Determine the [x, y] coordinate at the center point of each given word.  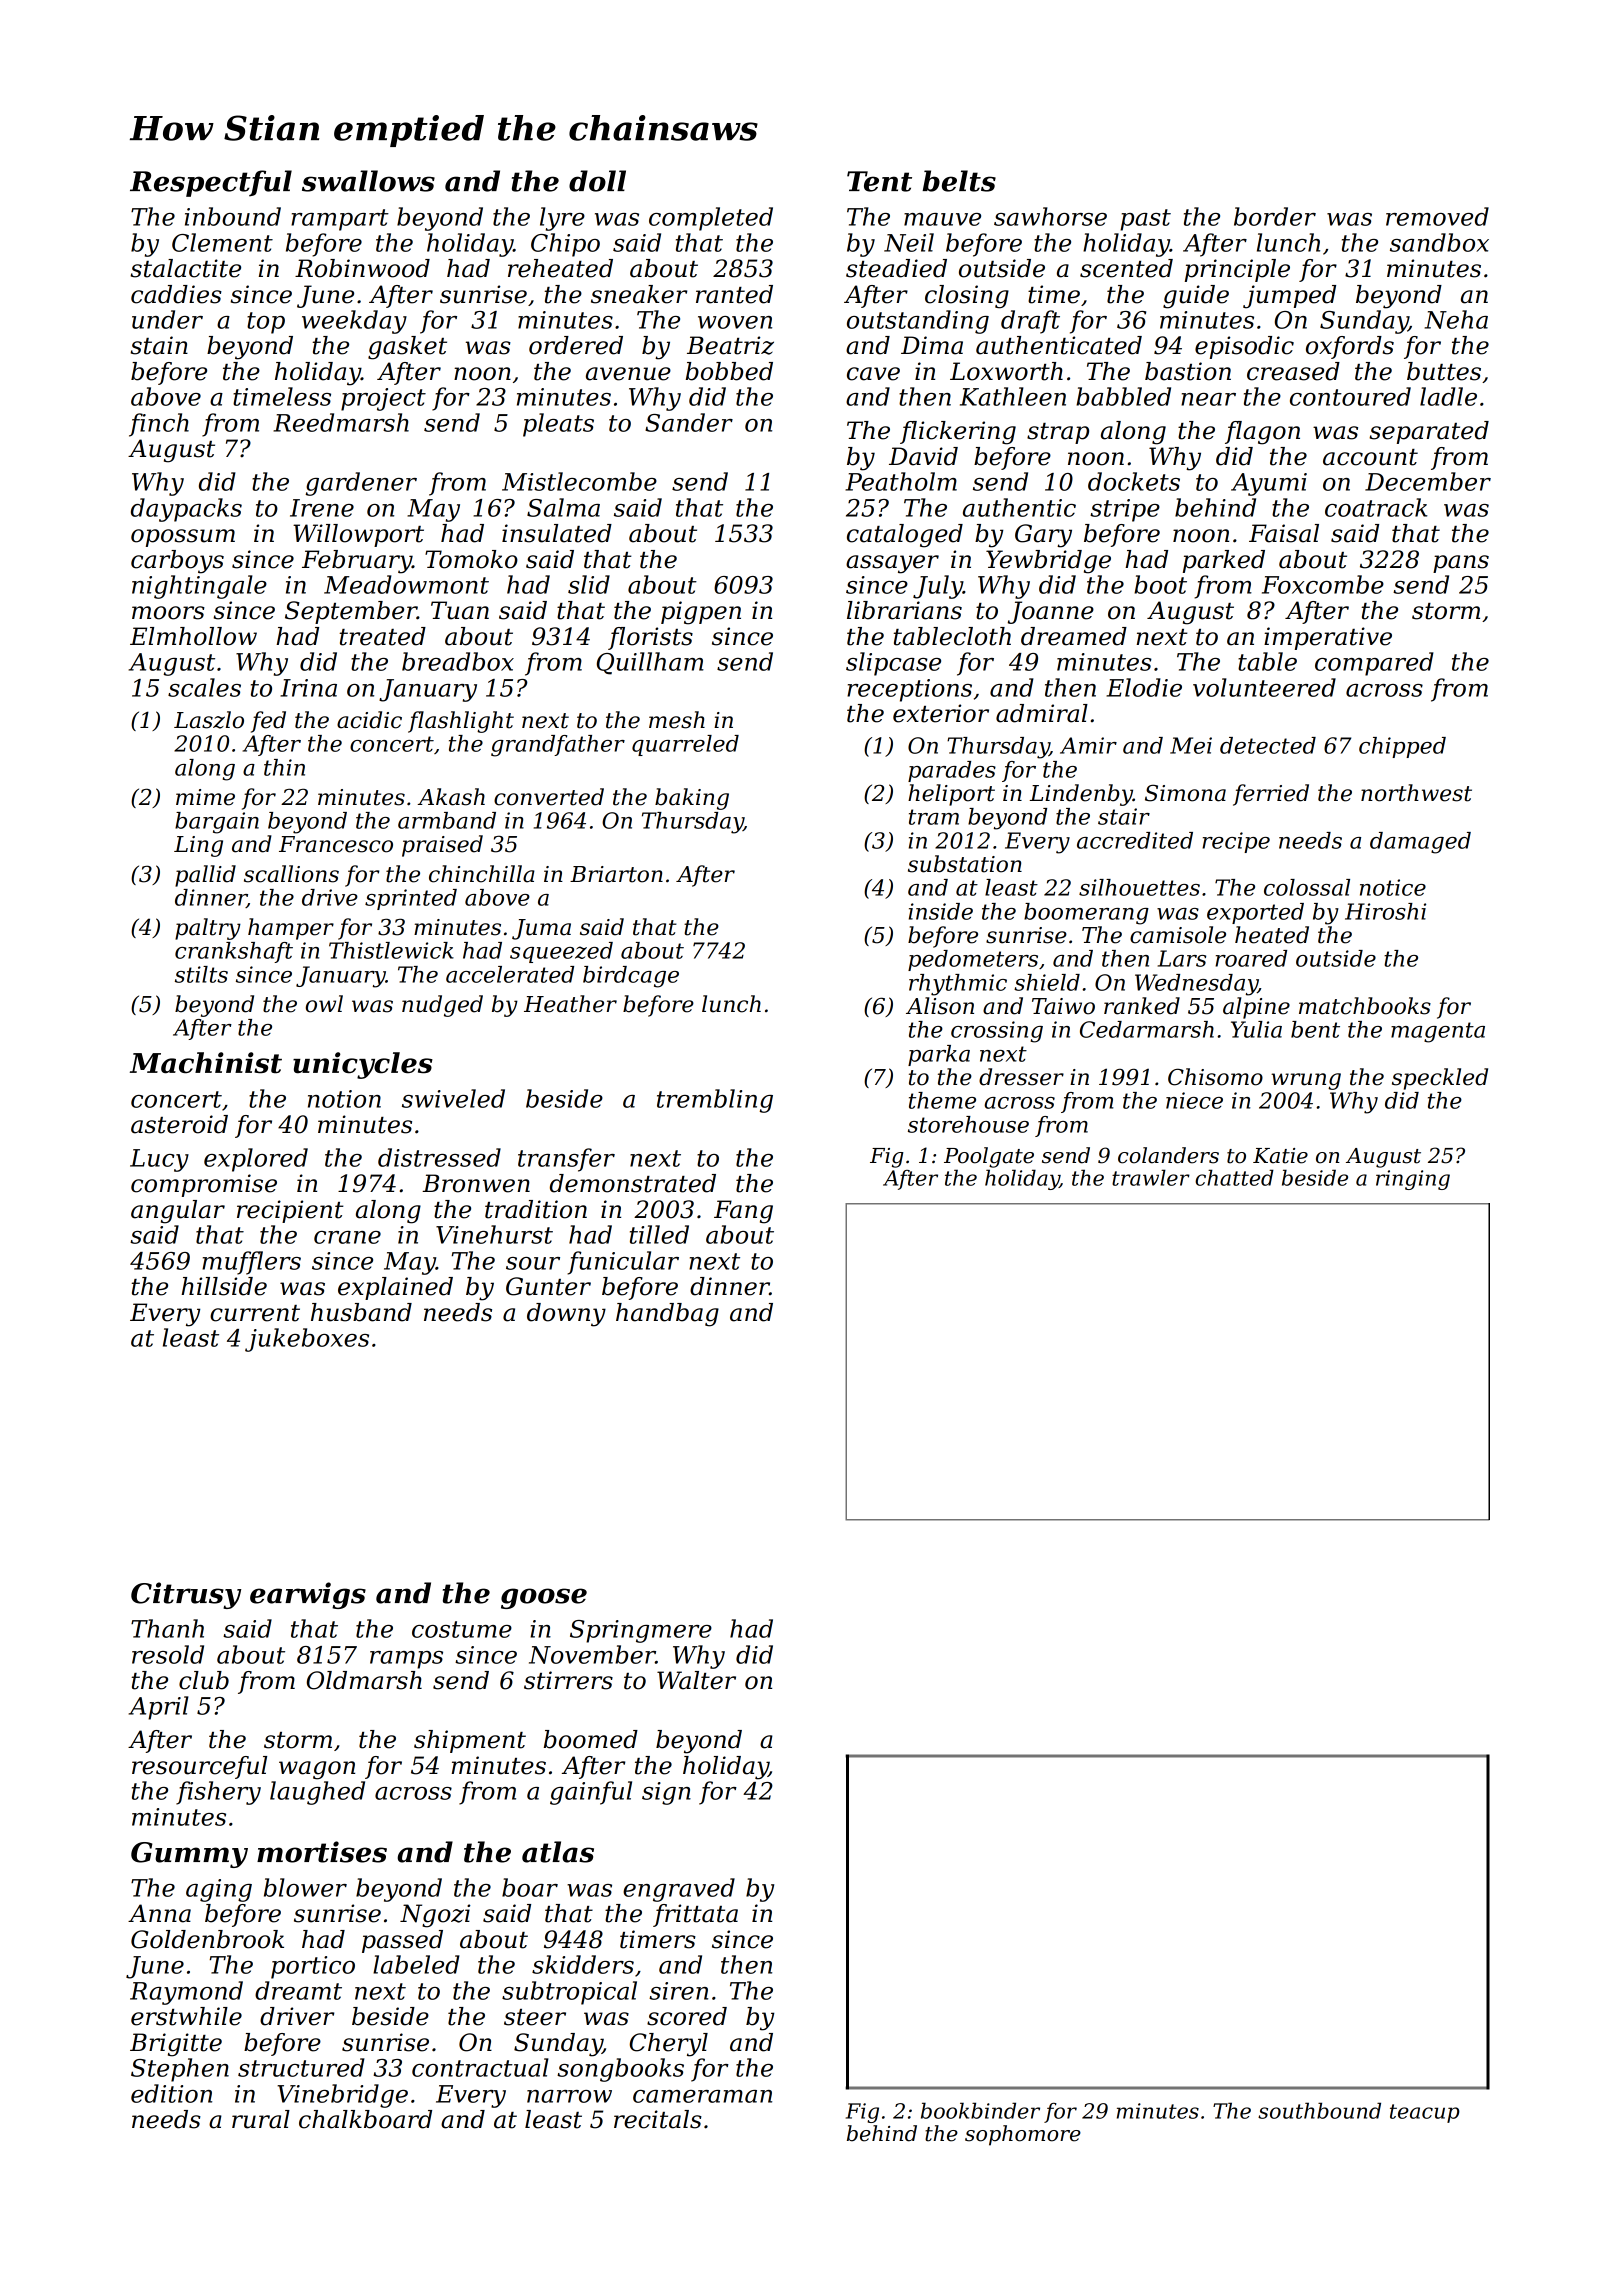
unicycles [363, 1065]
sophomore [1023, 2135]
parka [939, 1055]
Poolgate [989, 1157]
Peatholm [901, 481]
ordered [576, 345]
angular [178, 1212]
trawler [1151, 1177]
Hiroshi [1385, 911]
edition [171, 2093]
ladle [1448, 396]
